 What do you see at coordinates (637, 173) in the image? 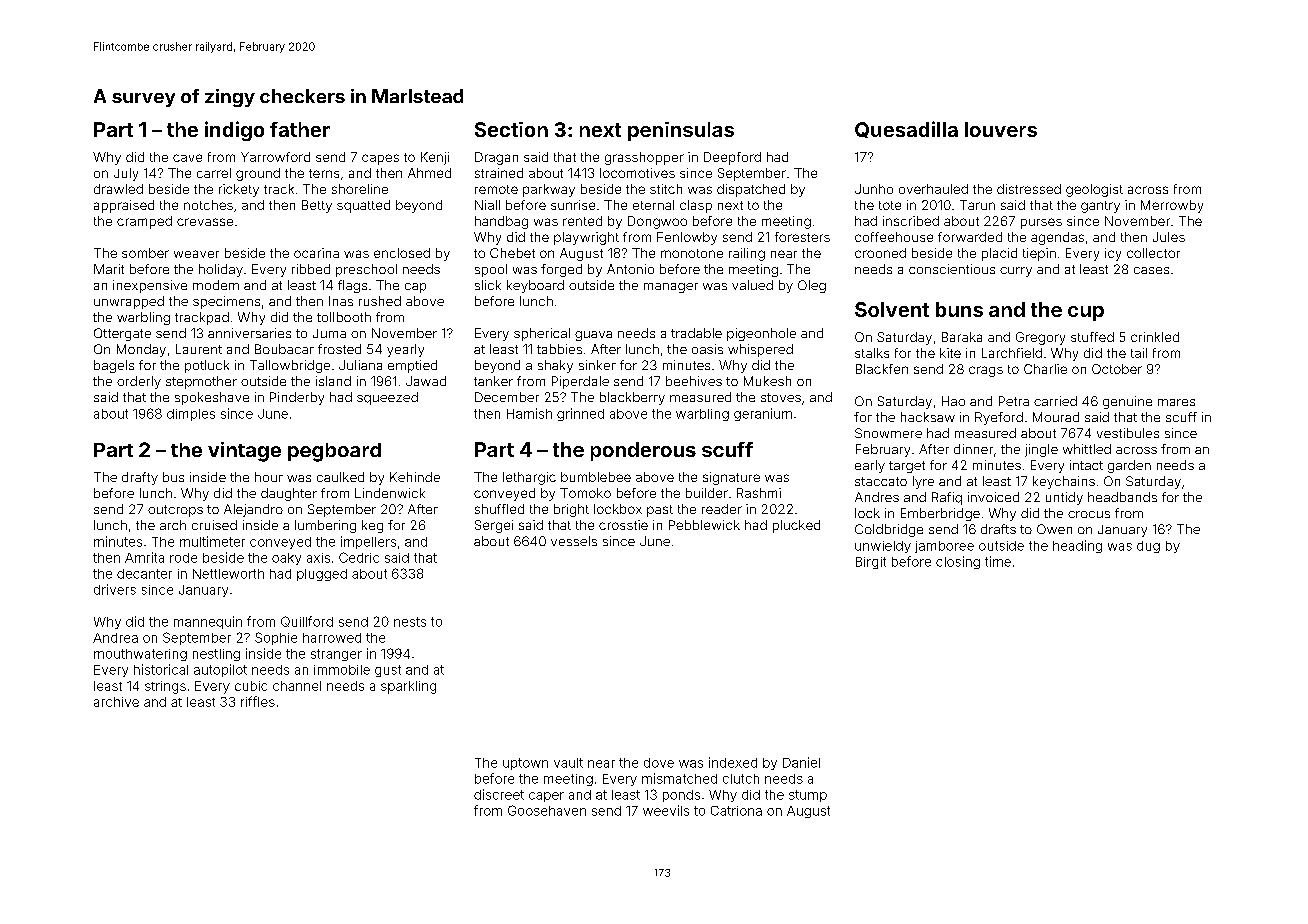
I see `locomotives` at bounding box center [637, 173].
